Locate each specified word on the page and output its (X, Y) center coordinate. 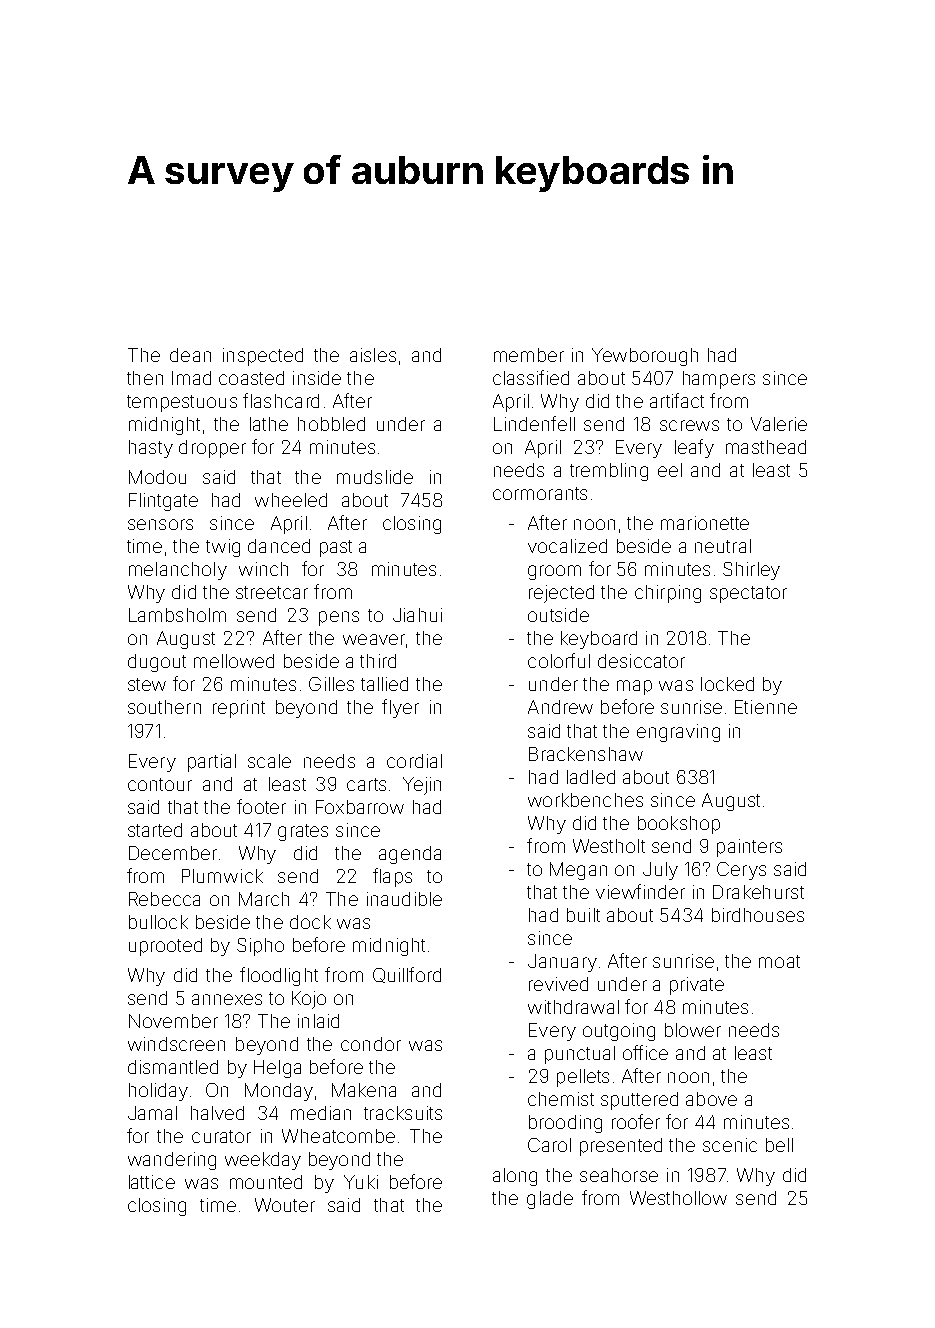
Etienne (766, 707)
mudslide (375, 477)
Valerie (779, 424)
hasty (151, 449)
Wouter (285, 1205)
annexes (227, 999)
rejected (561, 594)
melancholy (178, 571)
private (697, 986)
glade (550, 1200)
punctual (580, 1055)
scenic (730, 1145)
